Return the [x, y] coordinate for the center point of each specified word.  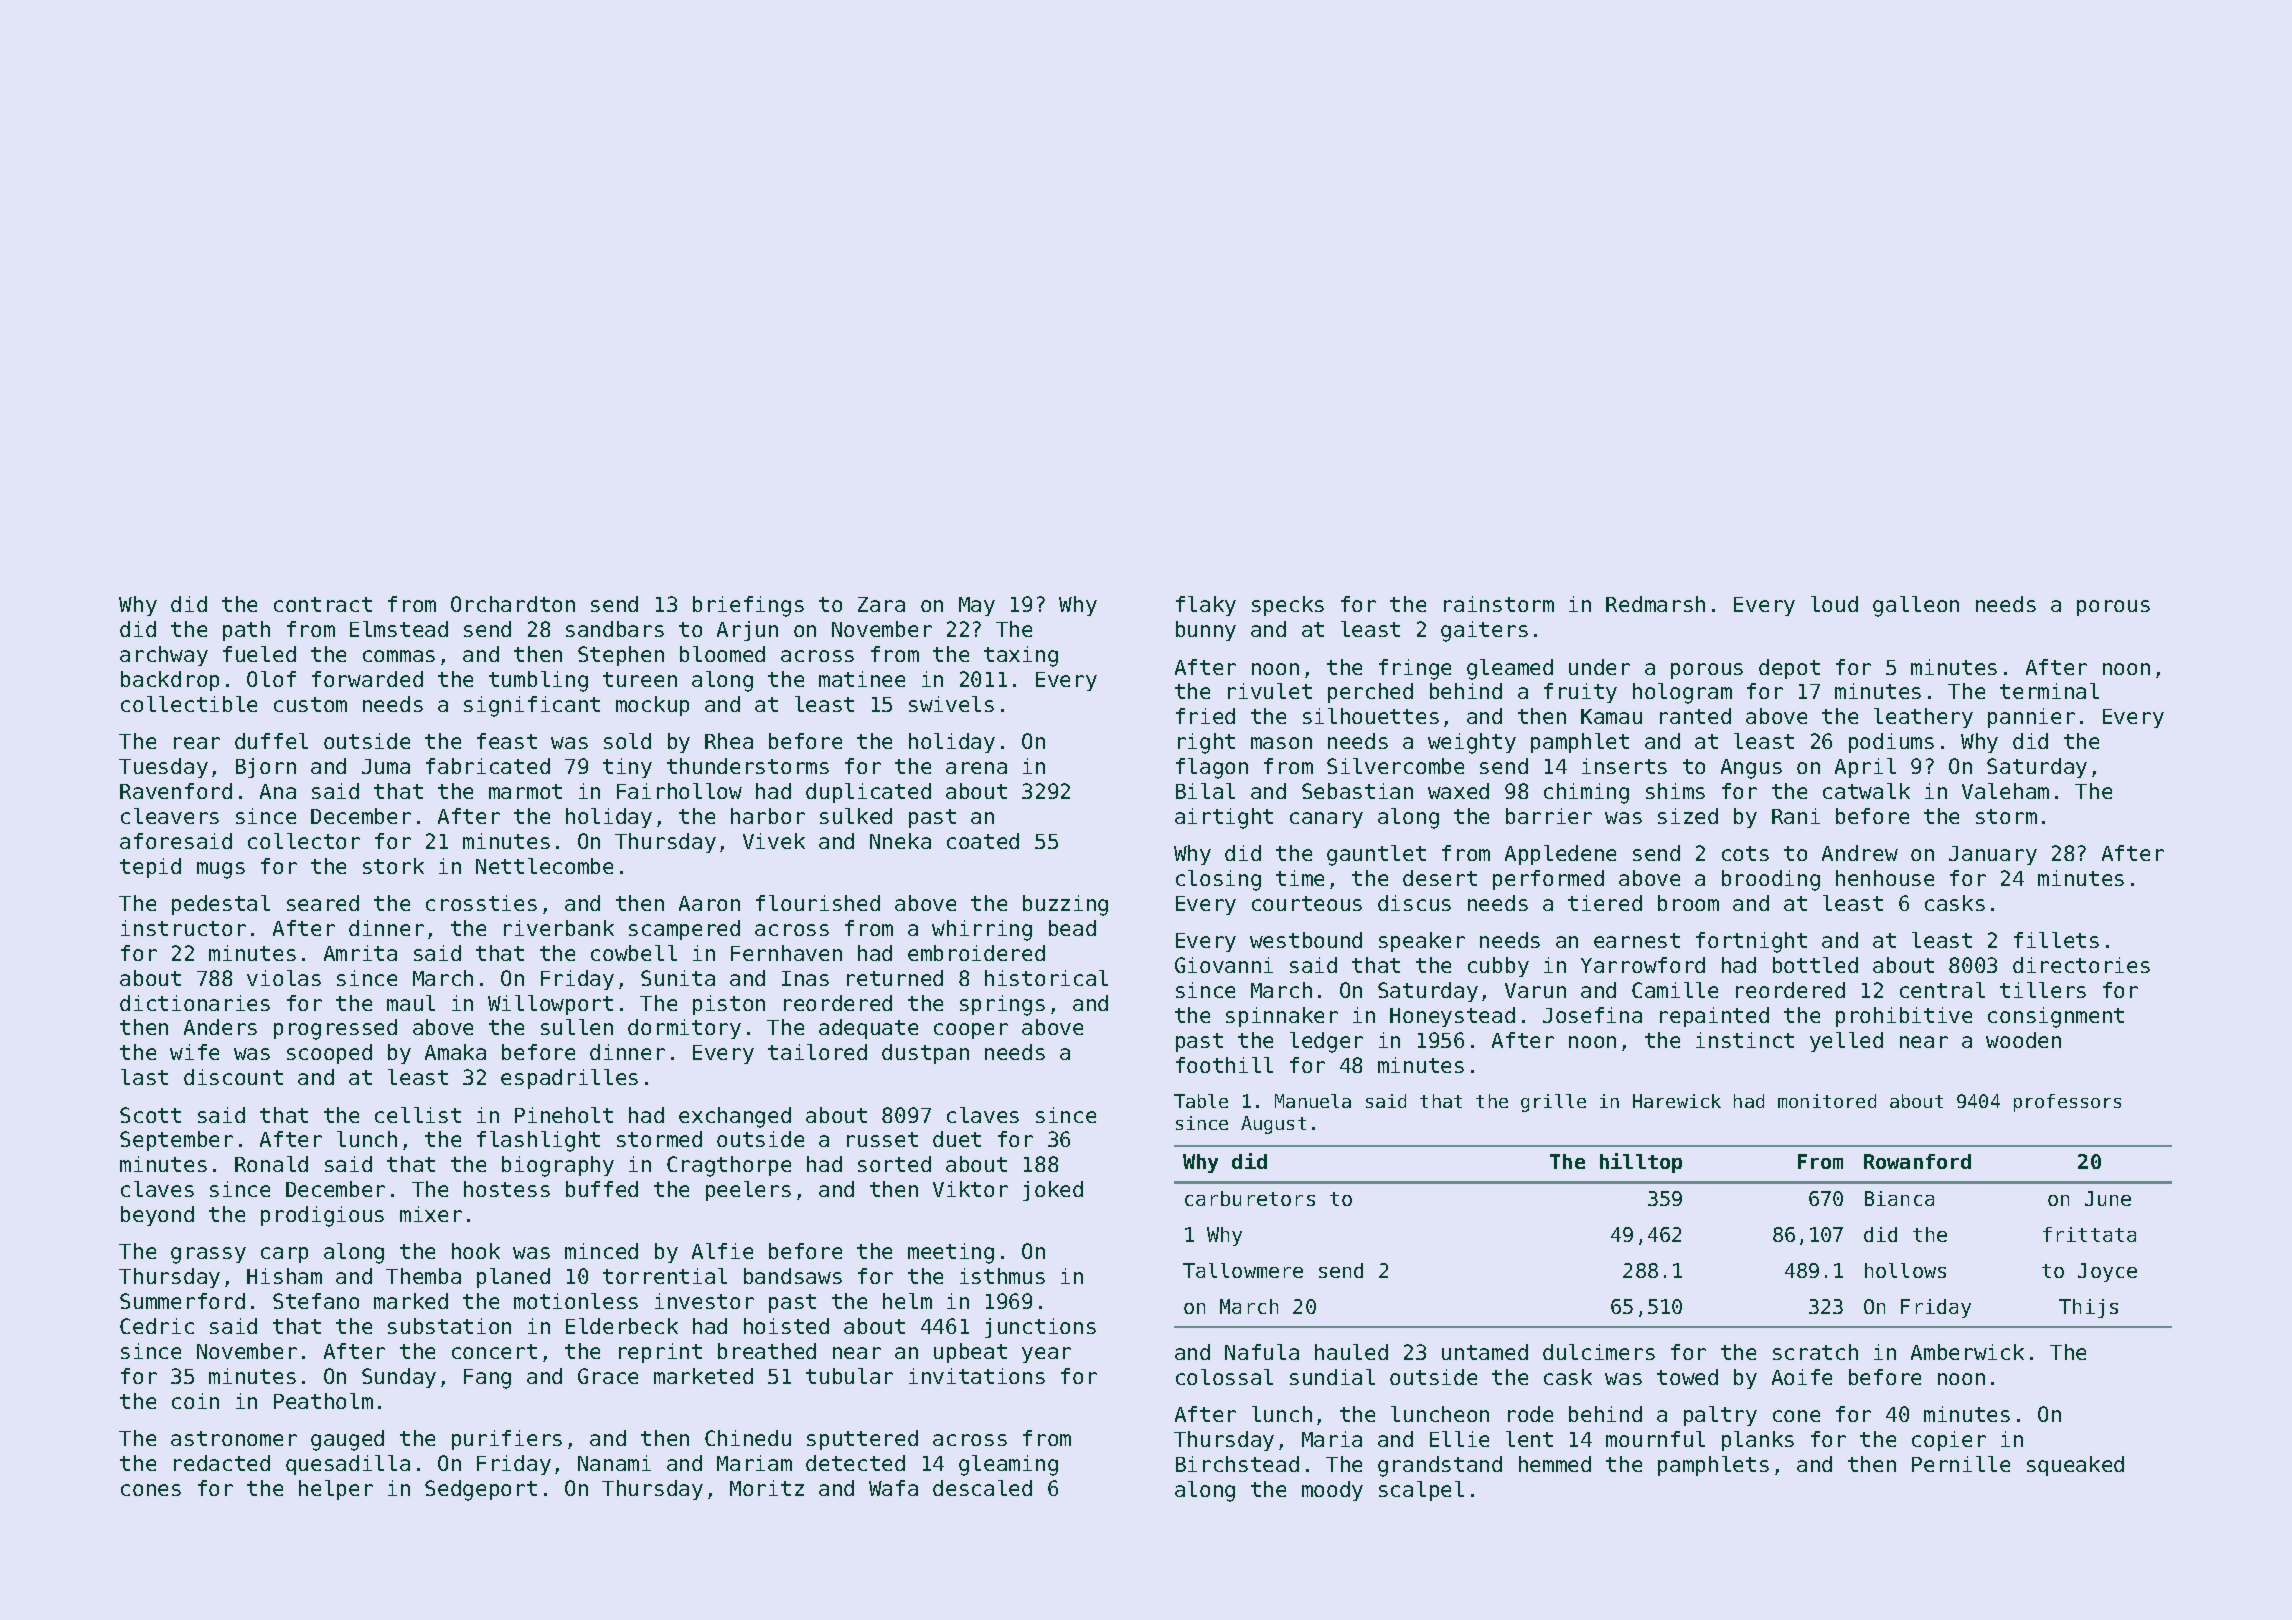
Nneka [900, 841]
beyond [157, 1216]
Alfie [722, 1251]
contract [323, 604]
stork [393, 866]
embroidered [976, 953]
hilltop [1641, 1163]
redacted [222, 1463]
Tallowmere [1243, 1270]
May [977, 606]
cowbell [634, 953]
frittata [2089, 1234]
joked [1053, 1191]
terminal [2049, 691]
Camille [1675, 990]
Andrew [1860, 853]
